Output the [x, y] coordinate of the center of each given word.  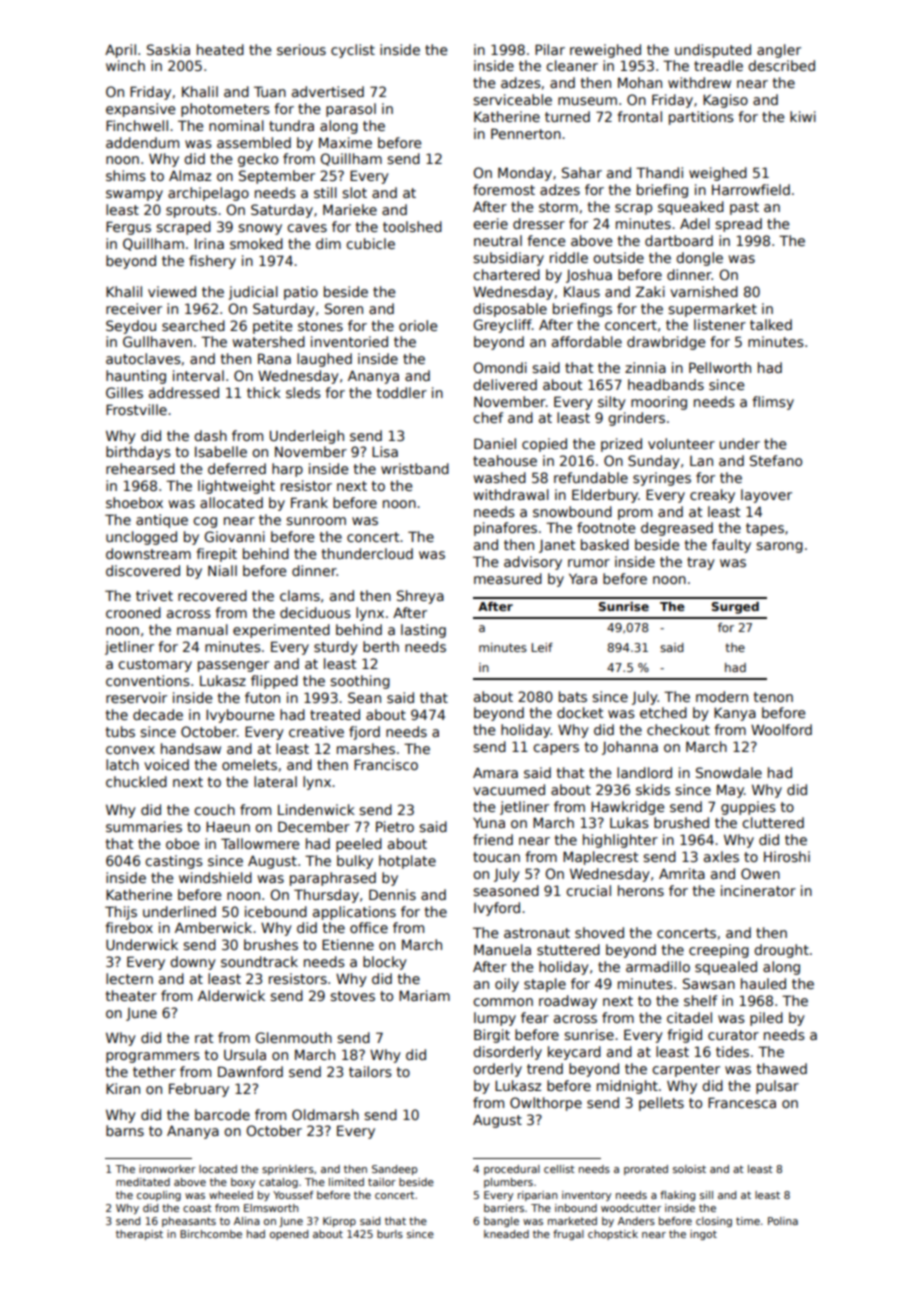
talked [771, 324]
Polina [783, 1221]
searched [193, 325]
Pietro [395, 826]
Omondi [500, 367]
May [730, 791]
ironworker [167, 1169]
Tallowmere [260, 843]
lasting [423, 631]
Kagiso [725, 101]
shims [126, 175]
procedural [512, 1170]
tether [154, 1071]
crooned [133, 612]
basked [605, 544]
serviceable [512, 99]
